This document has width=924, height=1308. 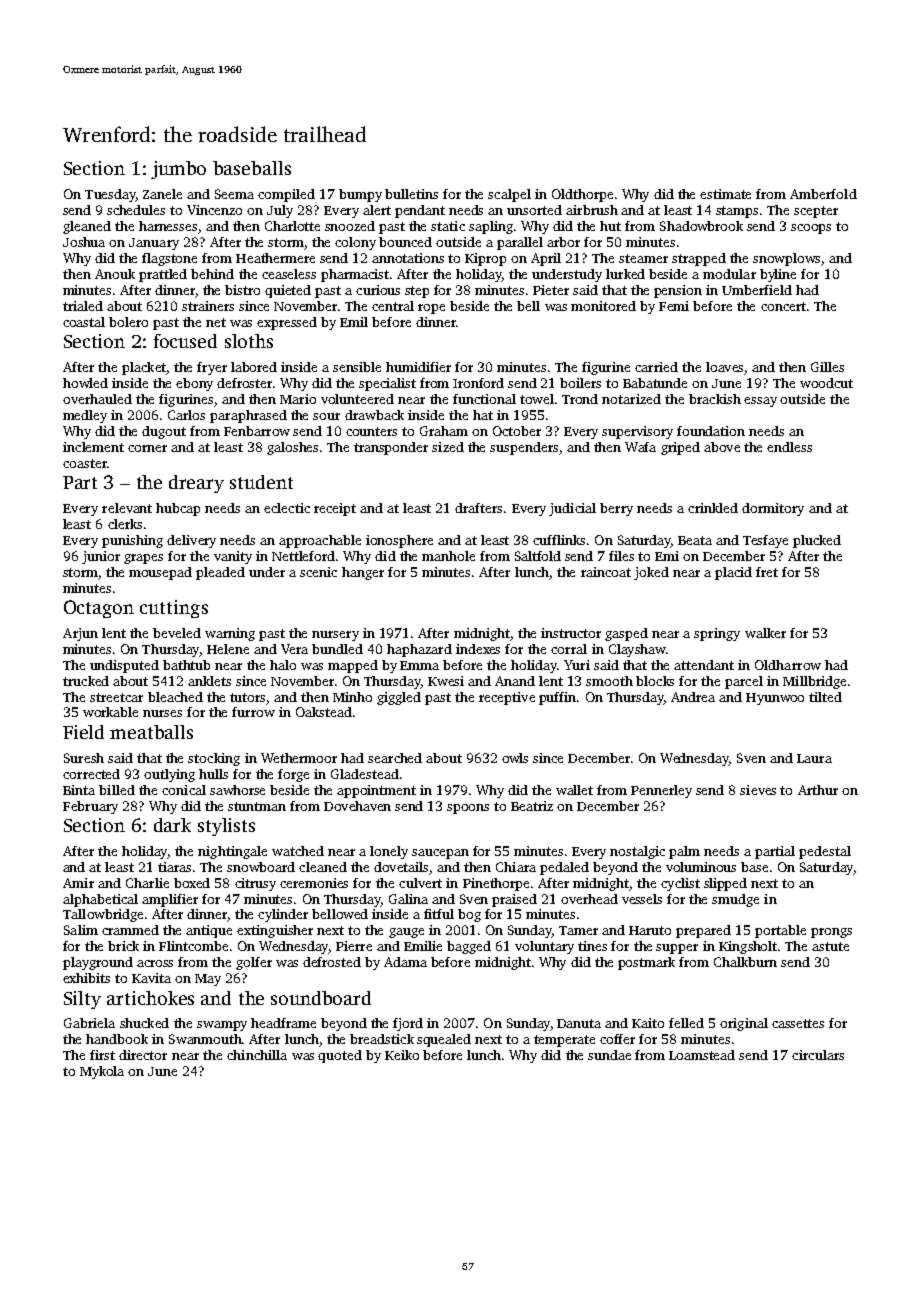 I want to click on howled, so click(x=85, y=383).
